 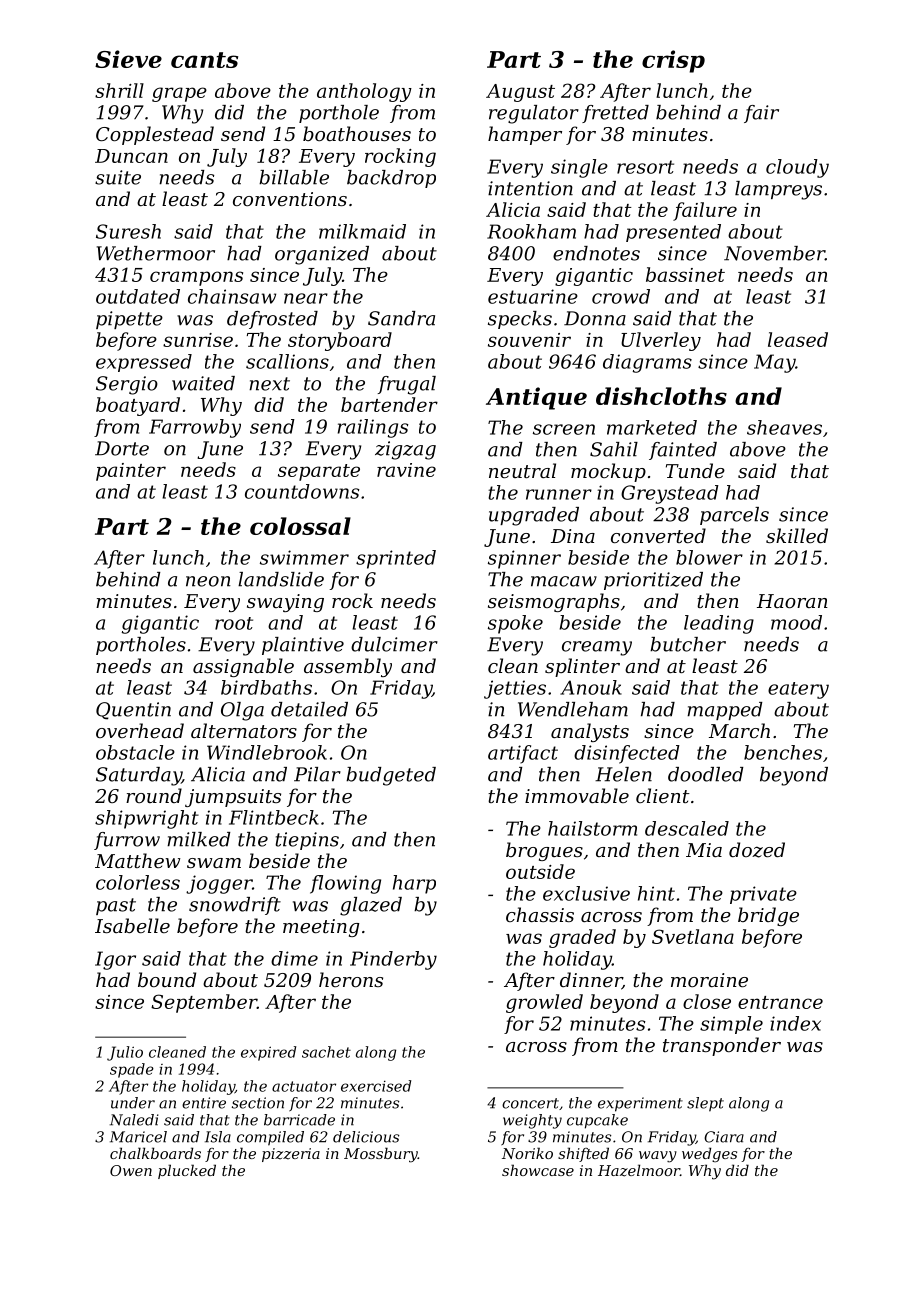 I want to click on Haoran, so click(x=792, y=601).
